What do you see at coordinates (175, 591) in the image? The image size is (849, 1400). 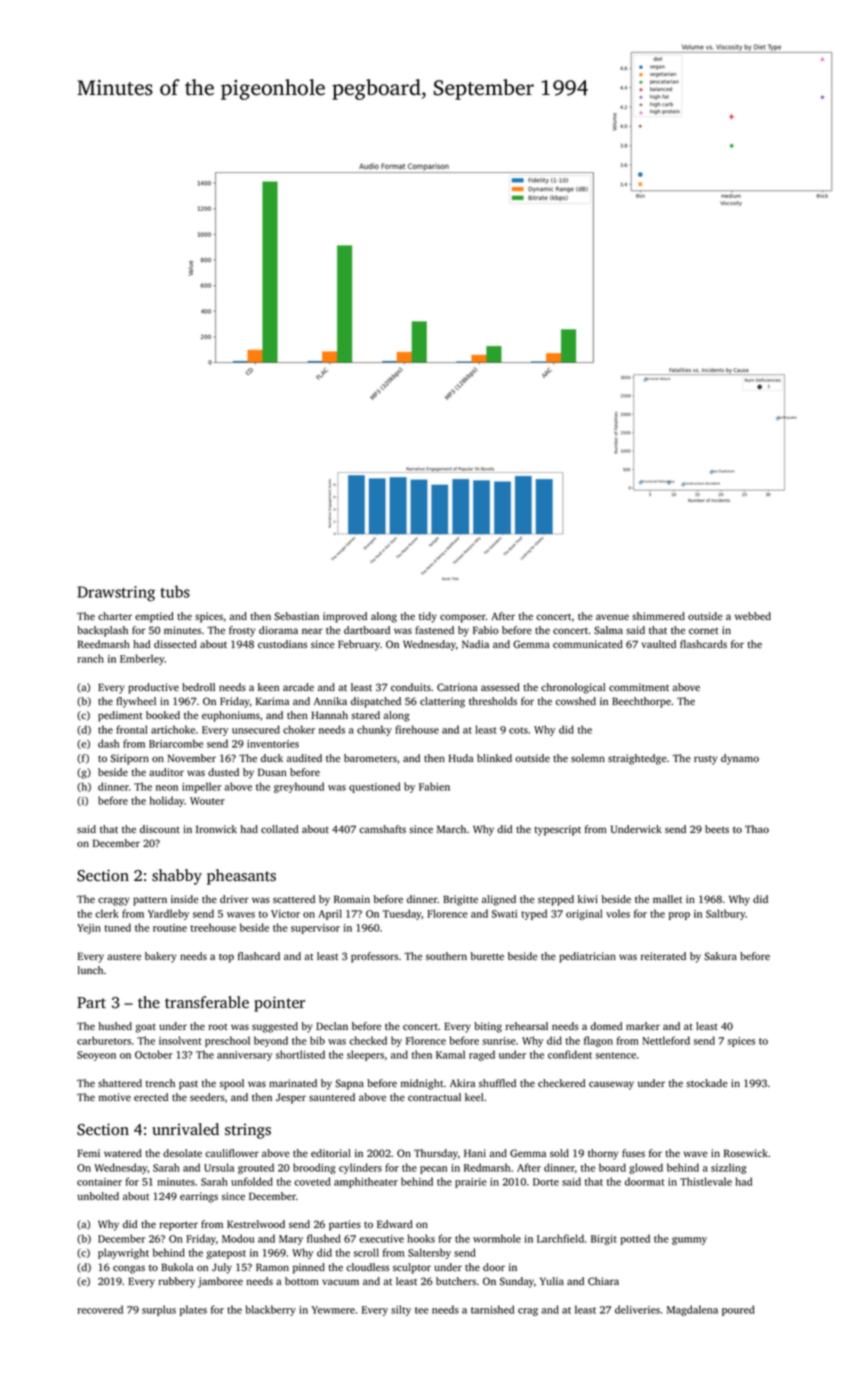 I see `tubs` at bounding box center [175, 591].
